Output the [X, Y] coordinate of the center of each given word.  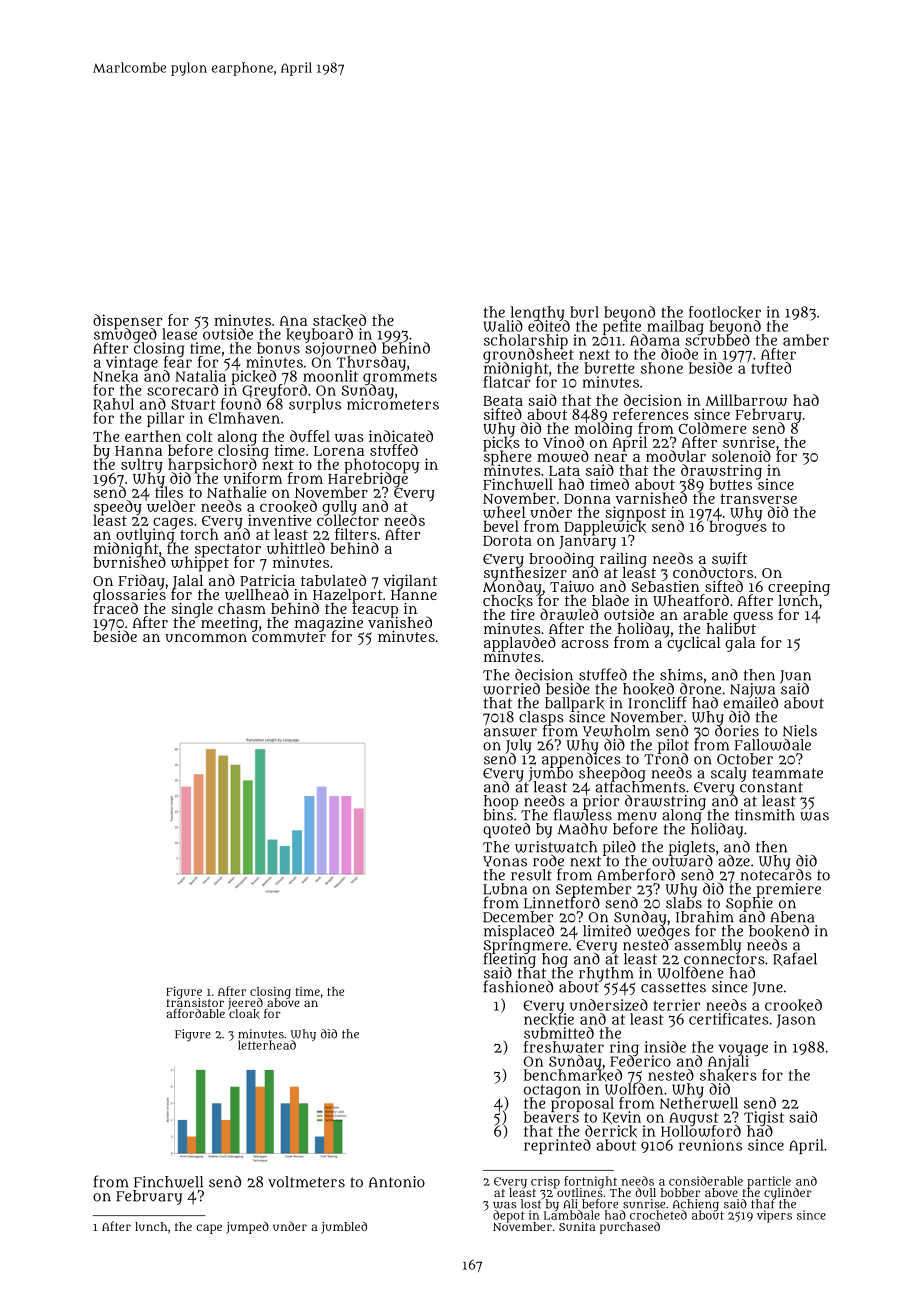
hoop [501, 802]
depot [509, 1216]
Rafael [795, 959]
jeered [245, 1003]
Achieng [696, 1205]
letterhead [267, 1045]
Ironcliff [657, 702]
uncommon [206, 638]
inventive [280, 520]
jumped [247, 1227]
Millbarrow [746, 400]
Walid [503, 326]
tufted [771, 368]
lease [179, 334]
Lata [564, 471]
